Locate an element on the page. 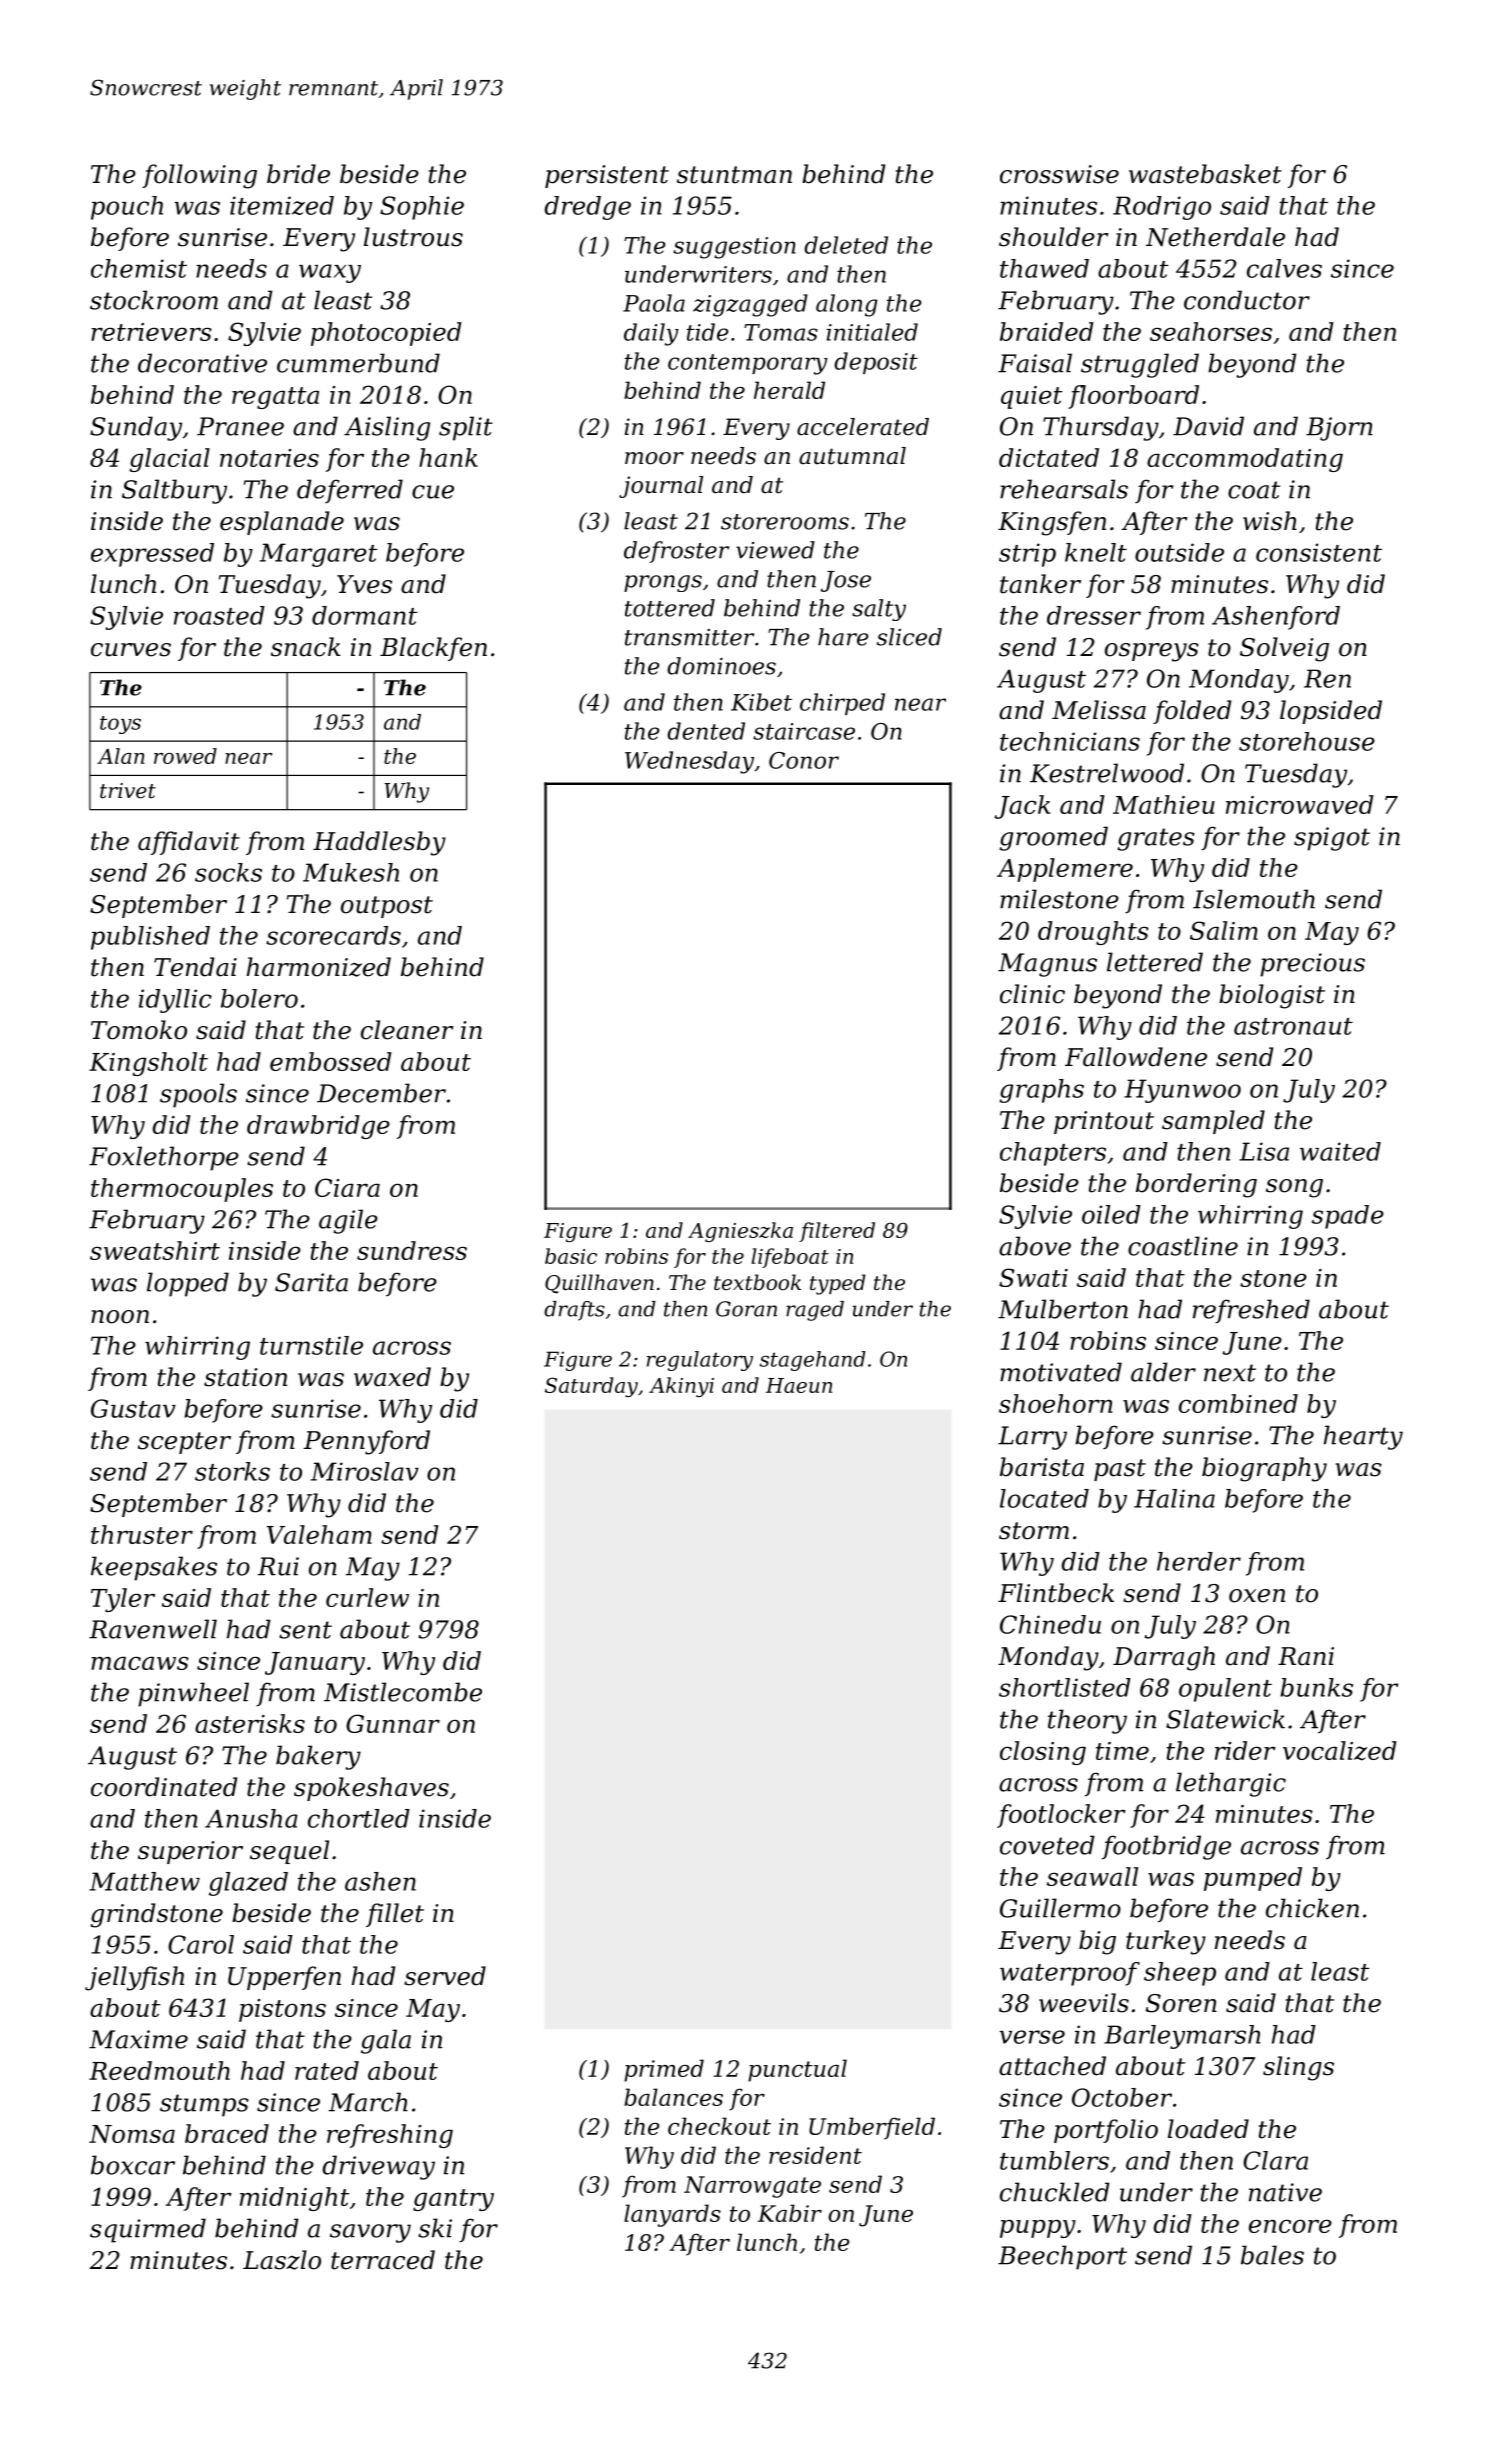 The width and height of the image is (1496, 2464). wish is located at coordinates (1270, 521).
